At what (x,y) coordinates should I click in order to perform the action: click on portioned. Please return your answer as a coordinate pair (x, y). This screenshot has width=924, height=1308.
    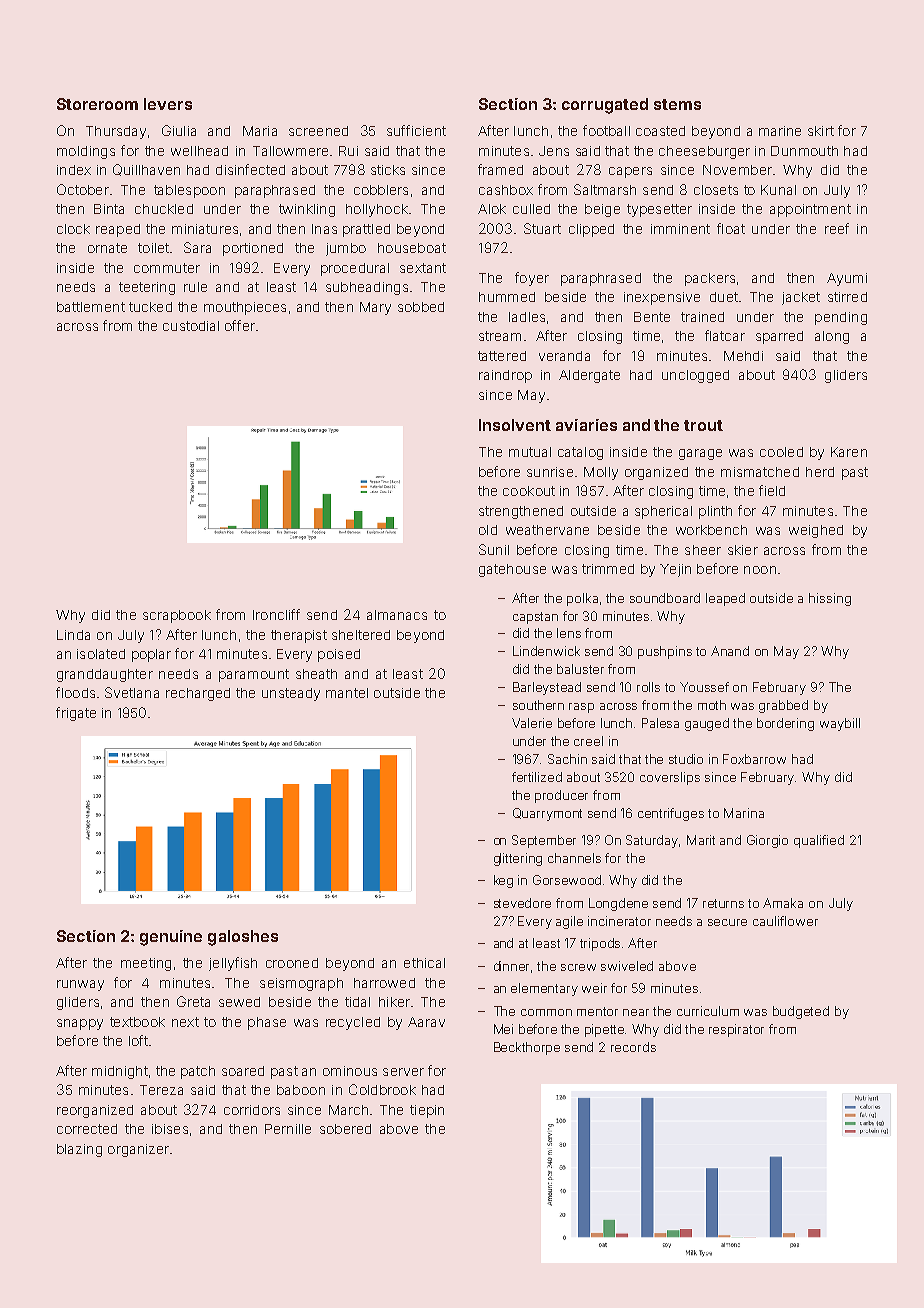
    Looking at the image, I should click on (253, 249).
